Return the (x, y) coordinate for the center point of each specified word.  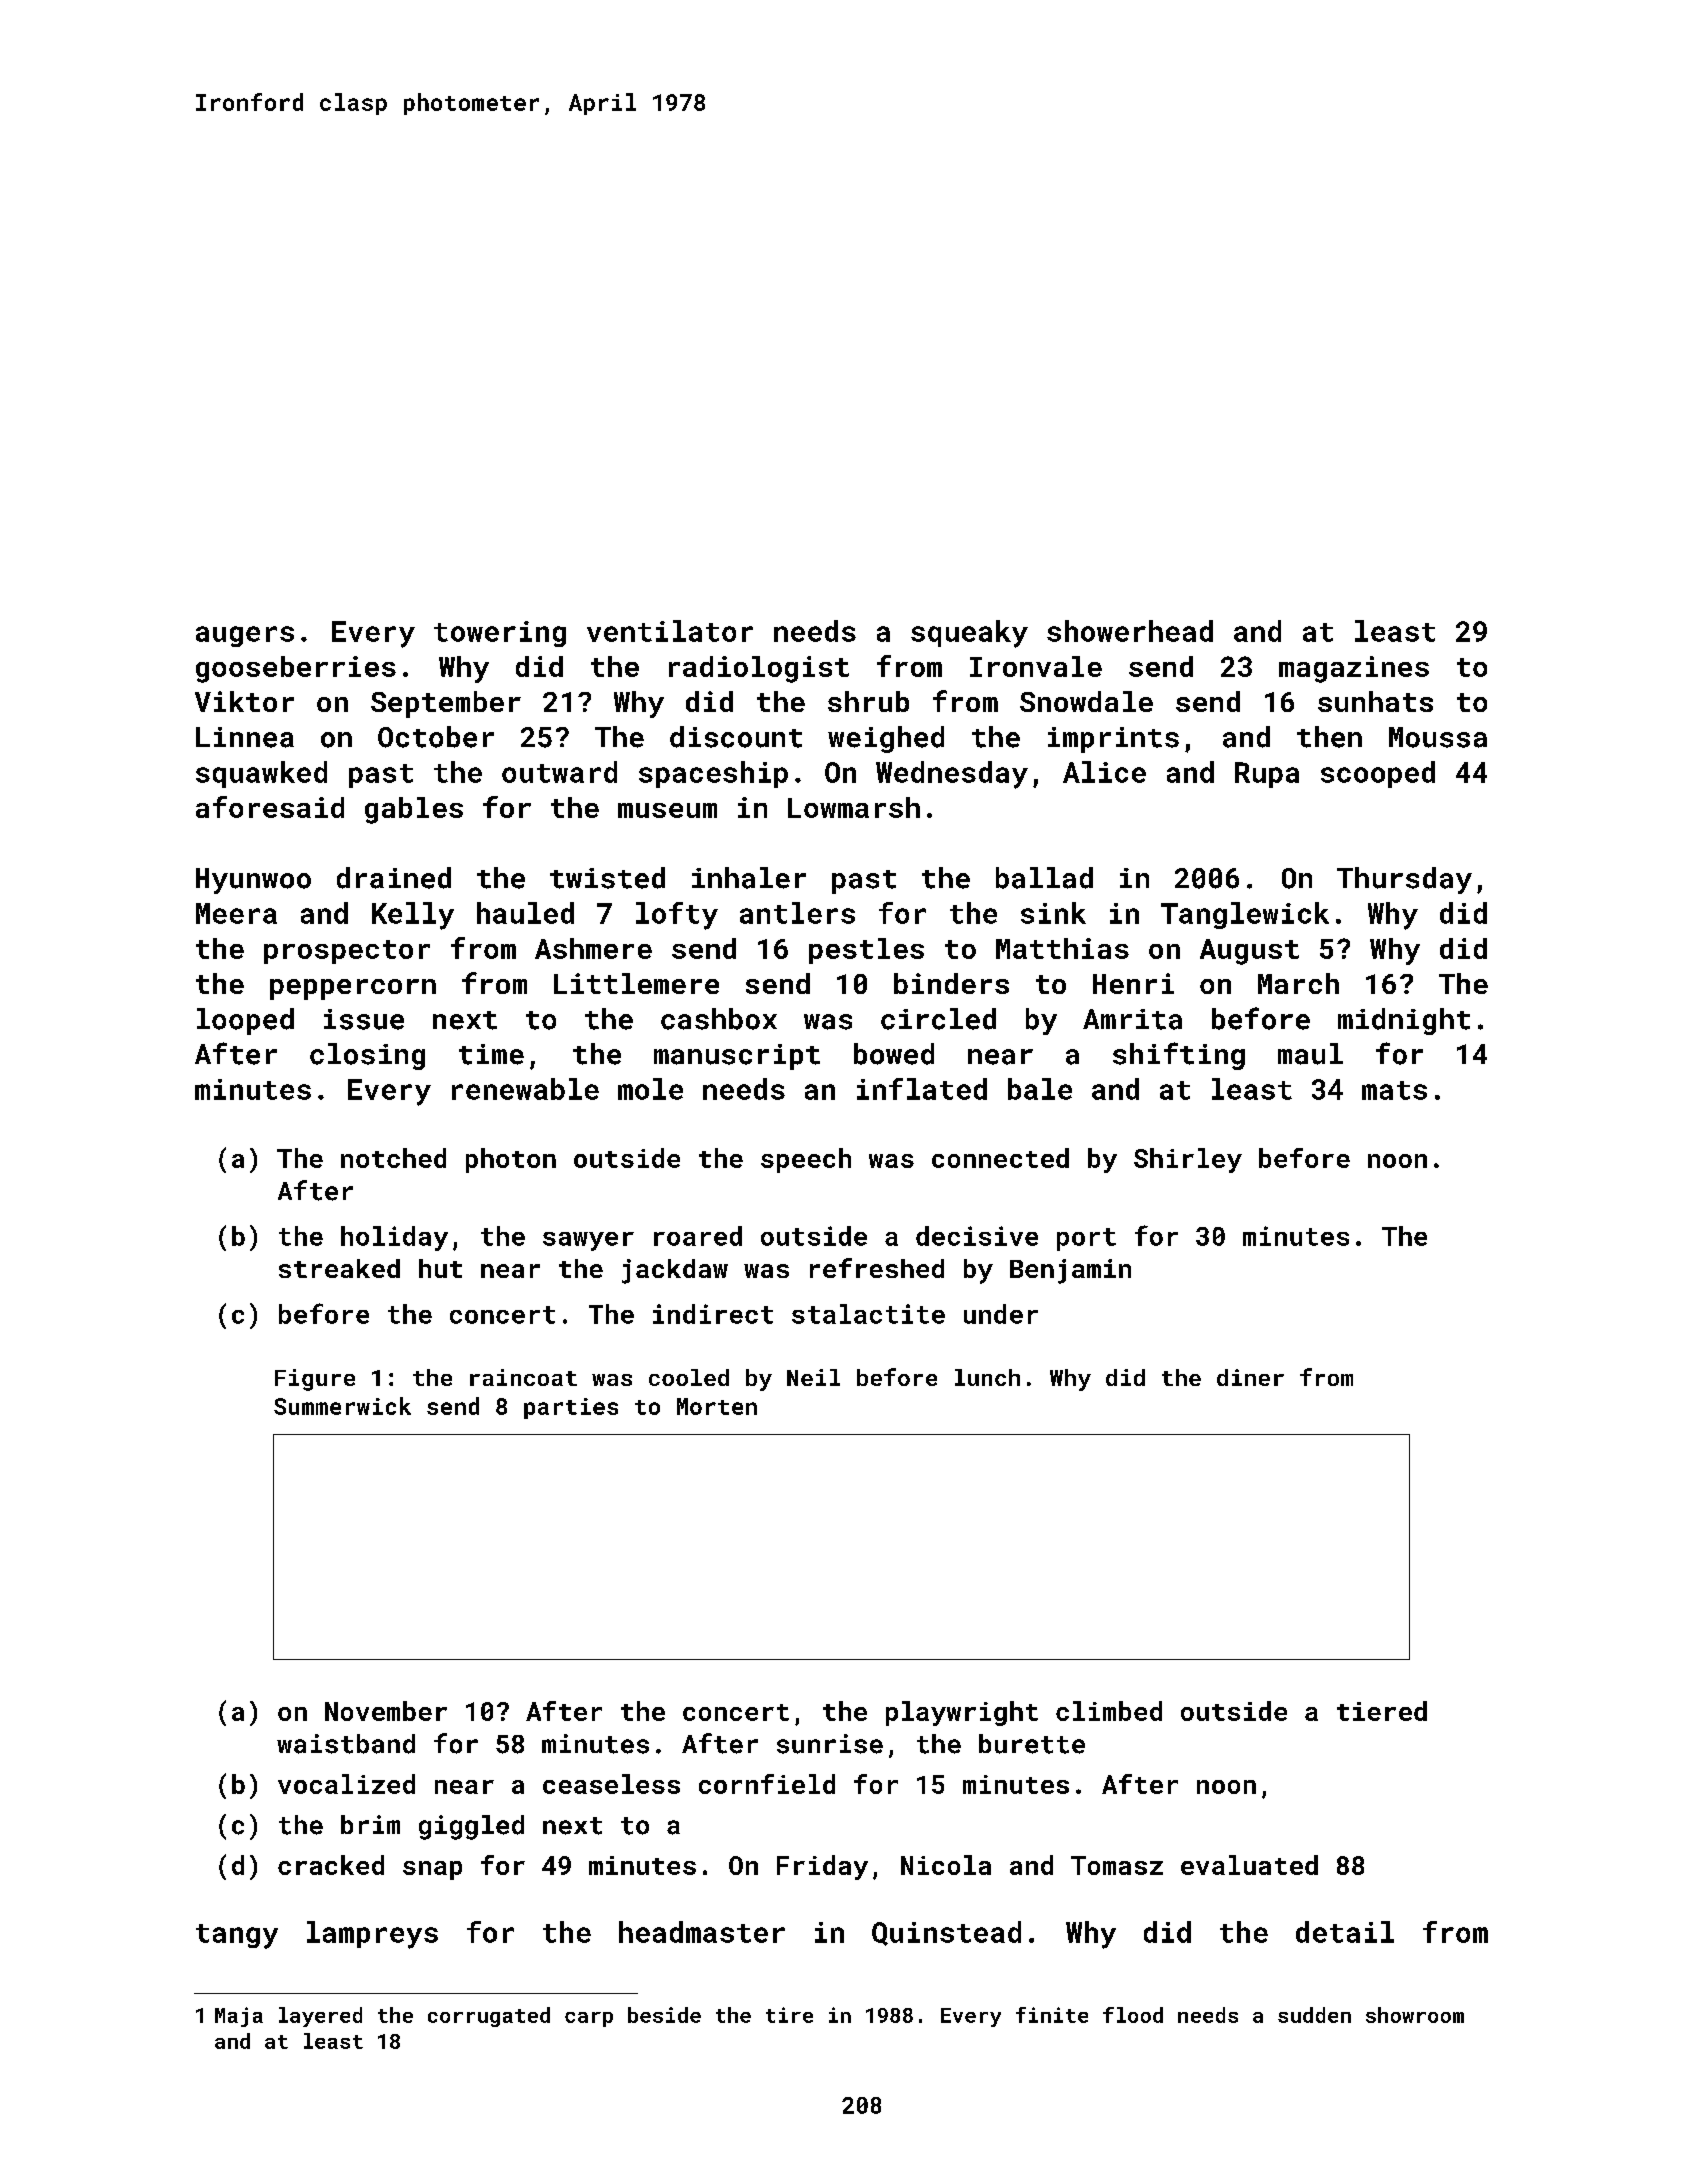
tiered (1382, 1711)
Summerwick (342, 1406)
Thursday (1404, 880)
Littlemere (636, 983)
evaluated (1249, 1865)
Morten (717, 1406)
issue (364, 1019)
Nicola (946, 1865)
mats (1394, 1090)
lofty (677, 916)
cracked (331, 1865)
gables (414, 810)
